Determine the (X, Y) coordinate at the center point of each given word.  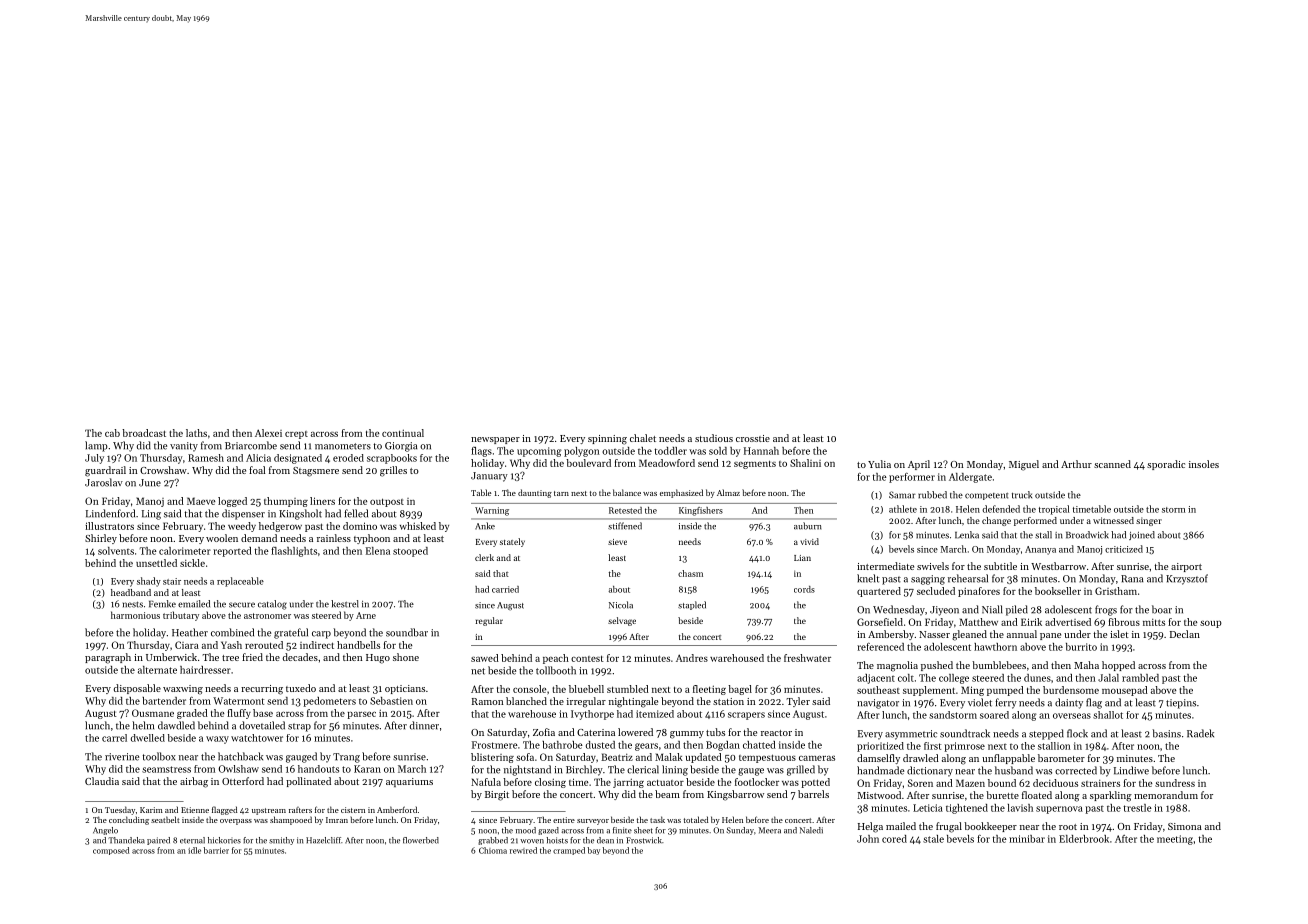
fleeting (709, 690)
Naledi (811, 830)
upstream (269, 811)
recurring (262, 690)
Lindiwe (1131, 770)
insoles (1204, 464)
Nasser (934, 634)
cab (112, 433)
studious (714, 438)
